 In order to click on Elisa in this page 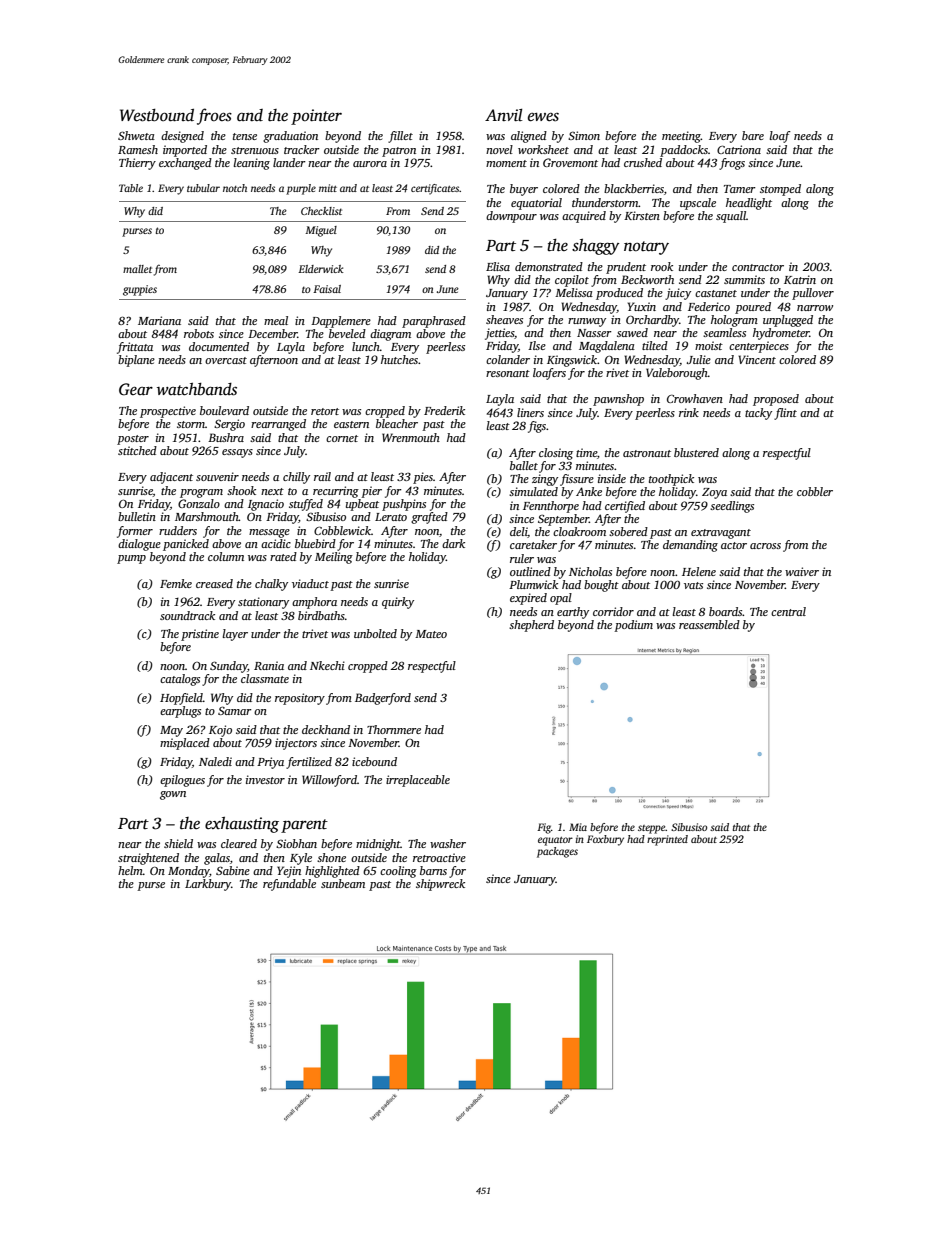, I will do `click(498, 266)`.
